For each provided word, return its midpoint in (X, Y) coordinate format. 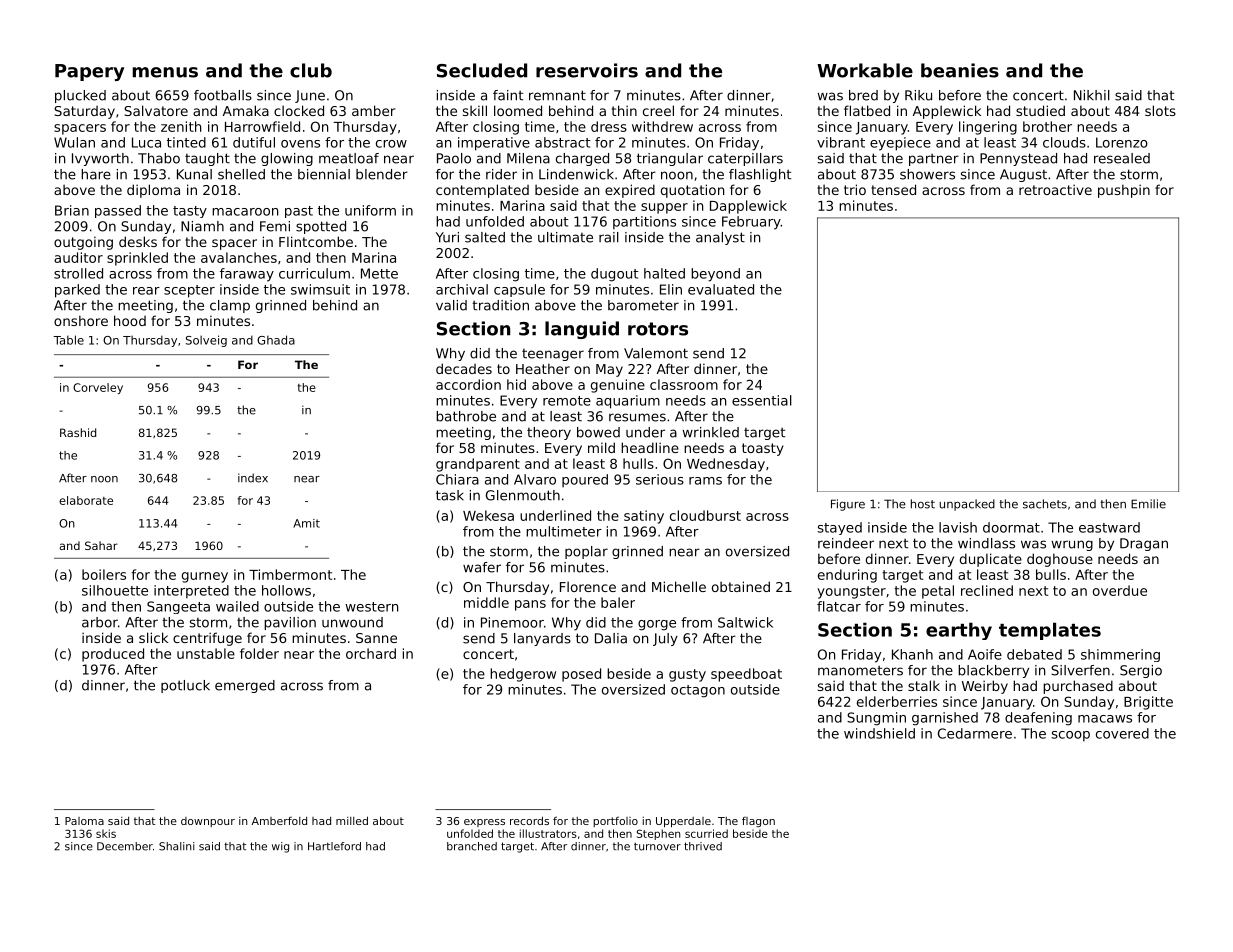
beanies (960, 70)
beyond (715, 275)
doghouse (1060, 560)
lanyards (542, 639)
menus (165, 72)
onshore (81, 320)
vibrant (841, 142)
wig (280, 847)
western (371, 607)
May (609, 370)
